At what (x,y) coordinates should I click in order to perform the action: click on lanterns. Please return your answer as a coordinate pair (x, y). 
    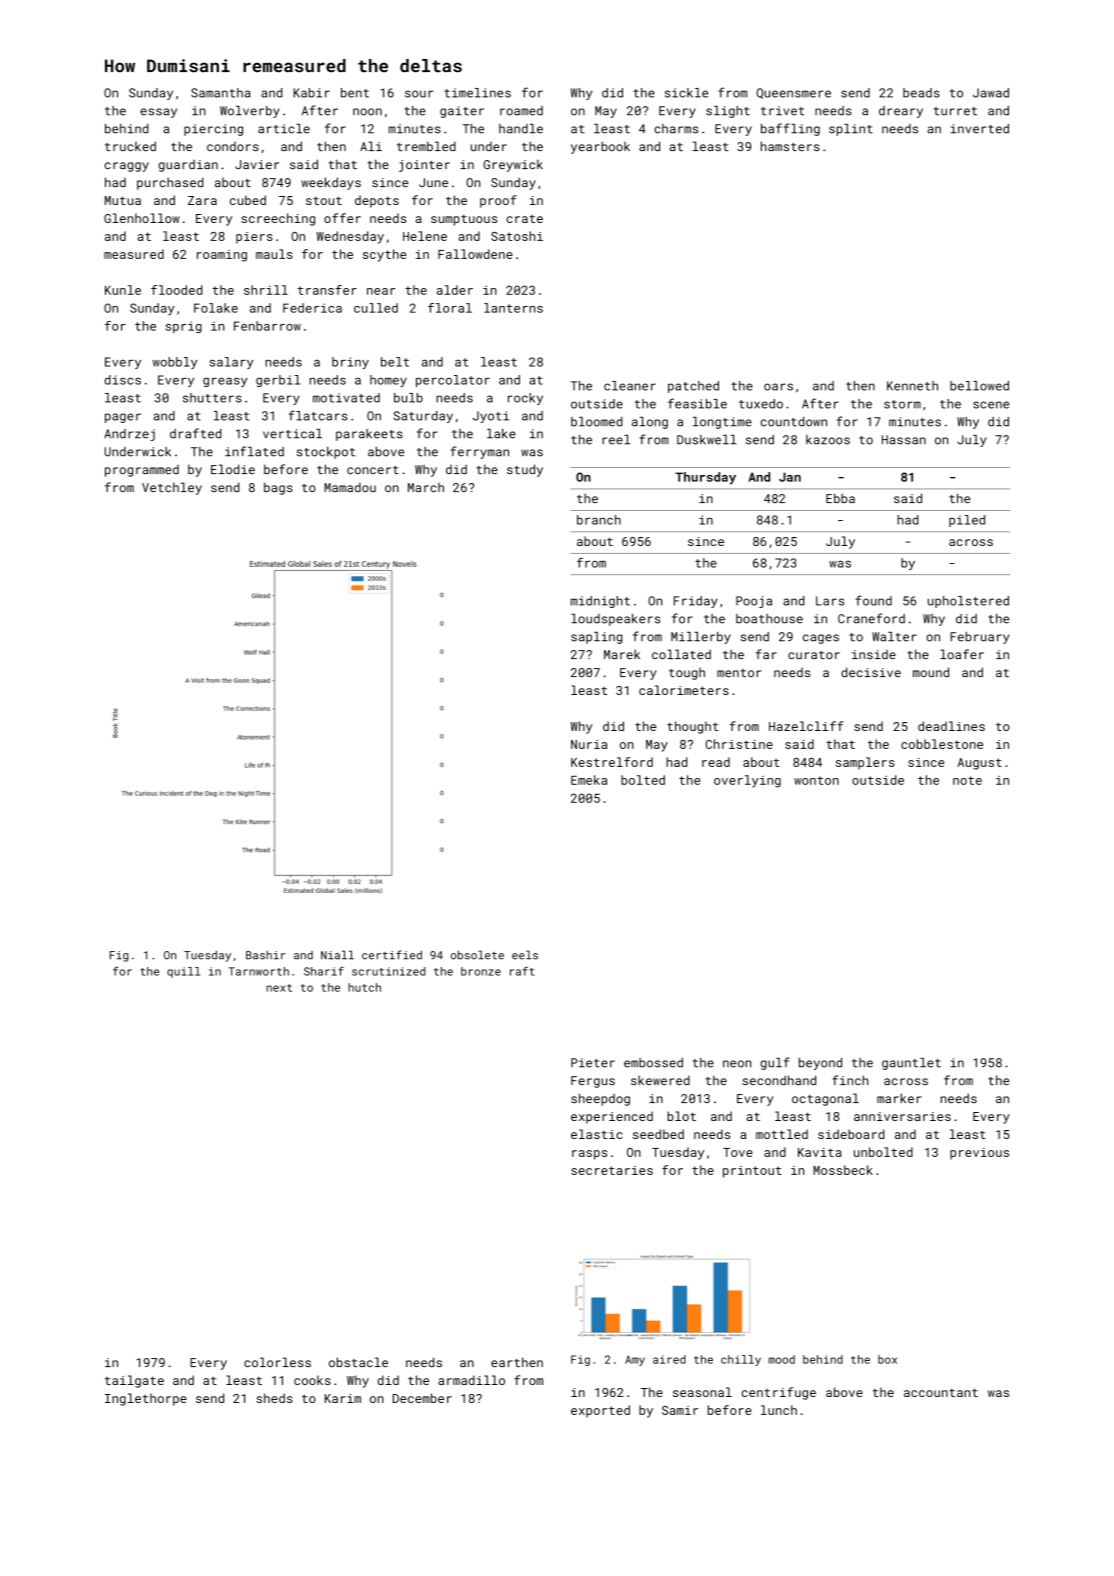
    Looking at the image, I should click on (513, 308).
